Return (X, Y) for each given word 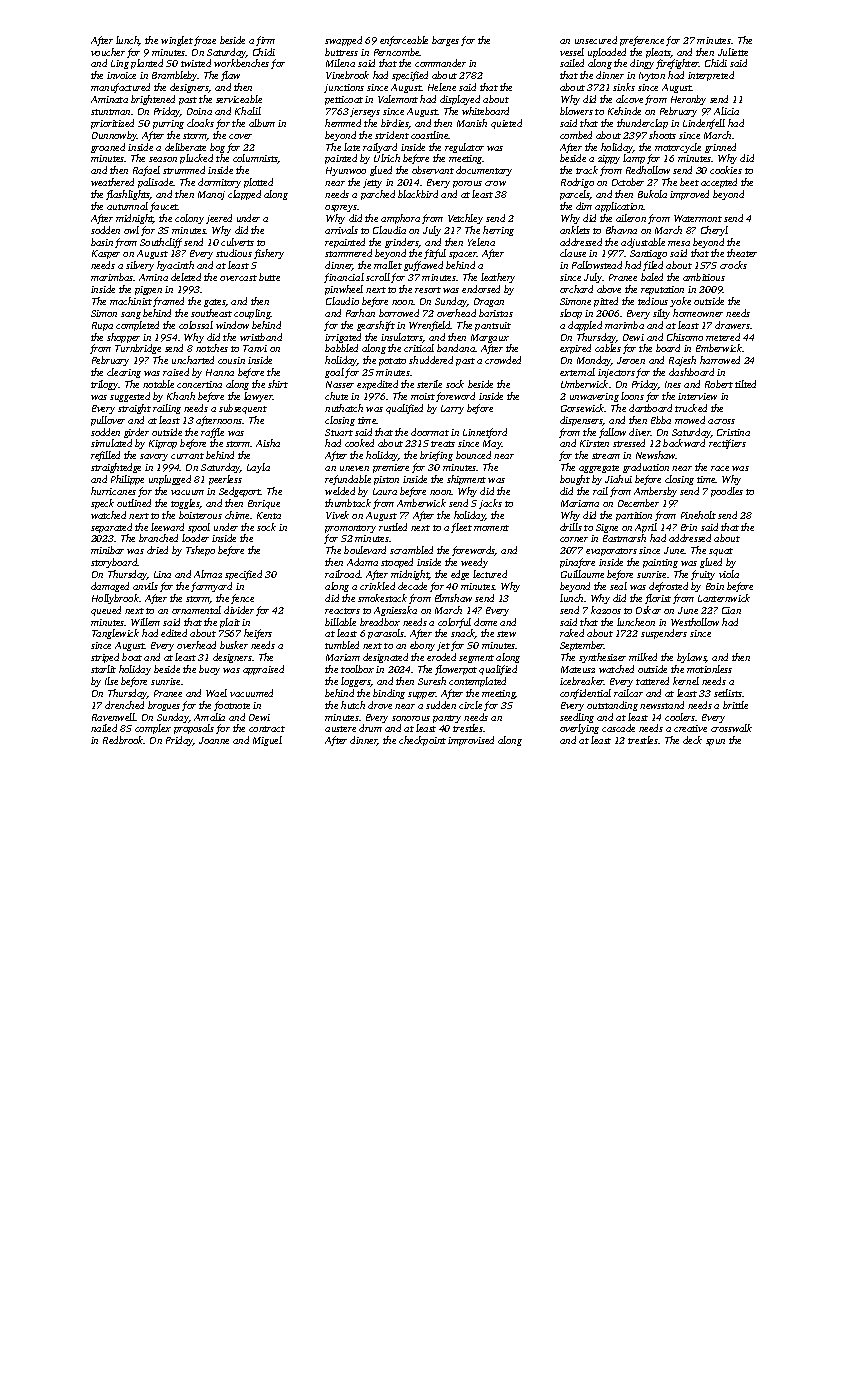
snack (463, 634)
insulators (402, 338)
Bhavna (621, 230)
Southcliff (161, 243)
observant (433, 170)
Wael (216, 693)
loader (195, 538)
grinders (402, 243)
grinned (720, 148)
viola (729, 574)
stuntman (110, 112)
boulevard (365, 550)
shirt (278, 384)
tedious (653, 301)
